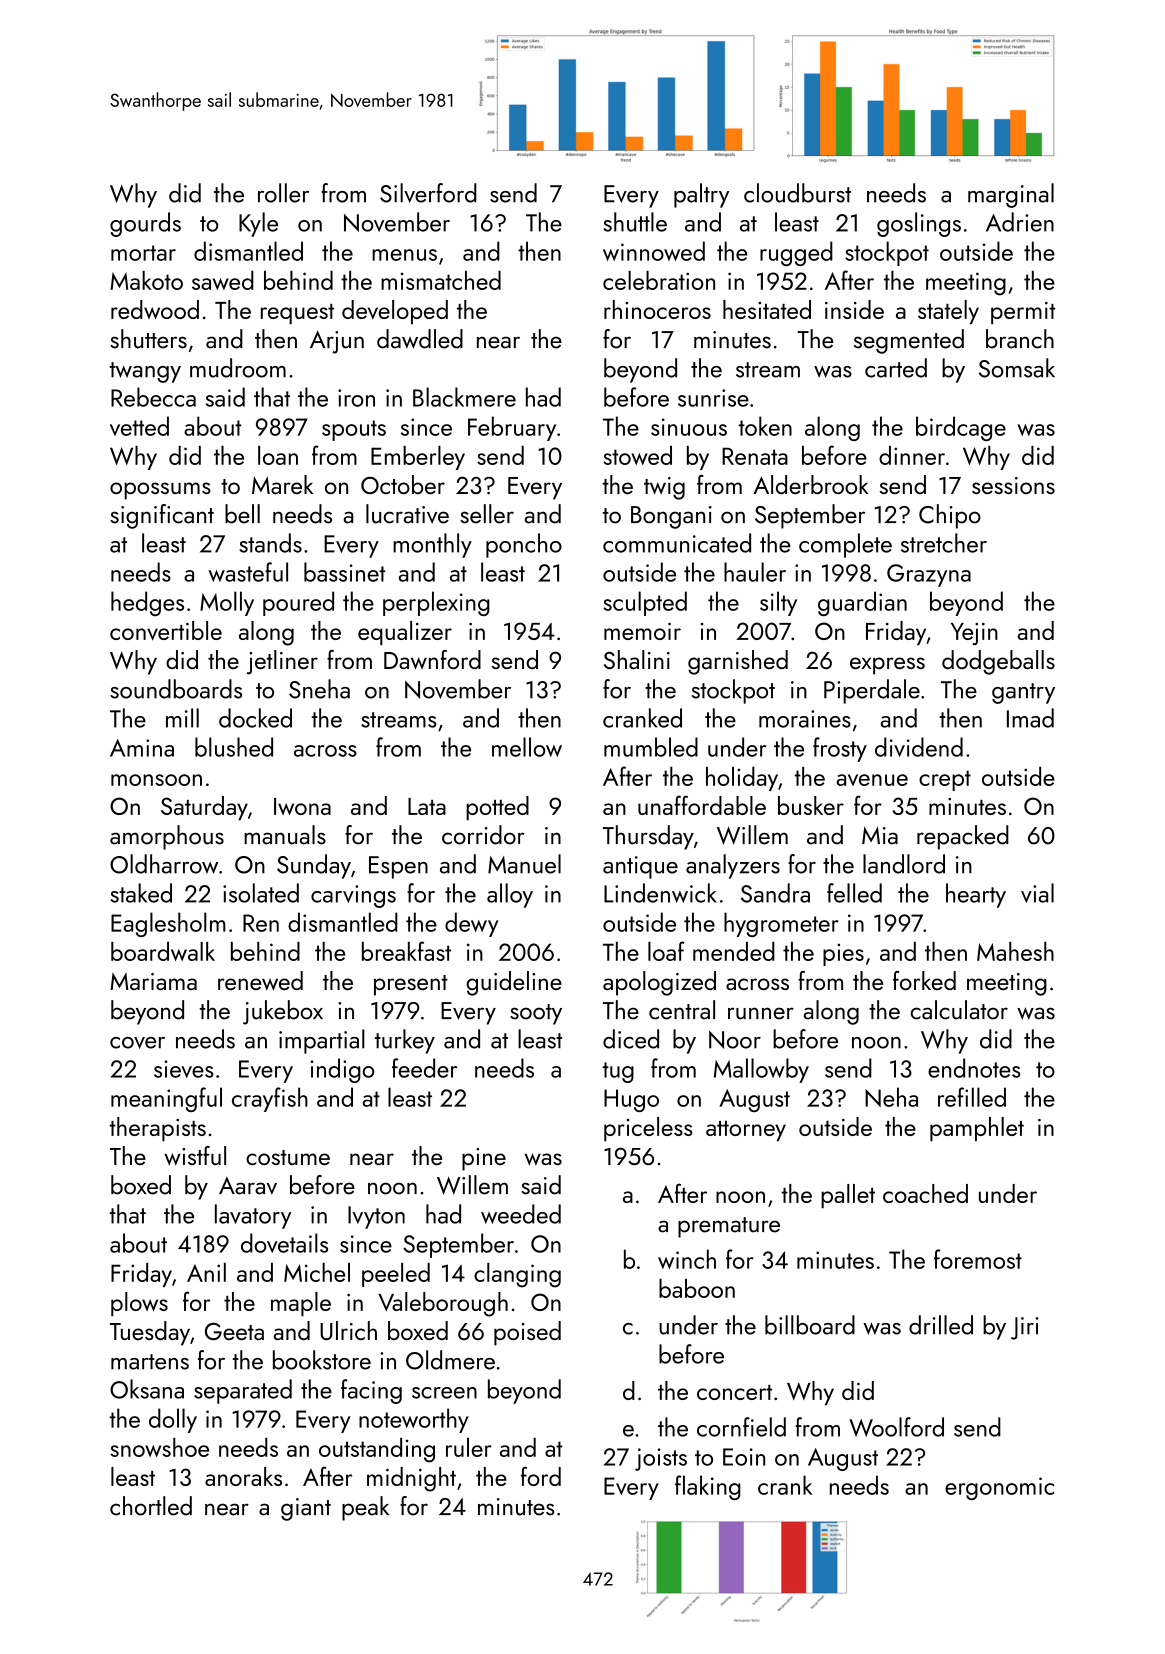  I want to click on roller, so click(283, 193).
